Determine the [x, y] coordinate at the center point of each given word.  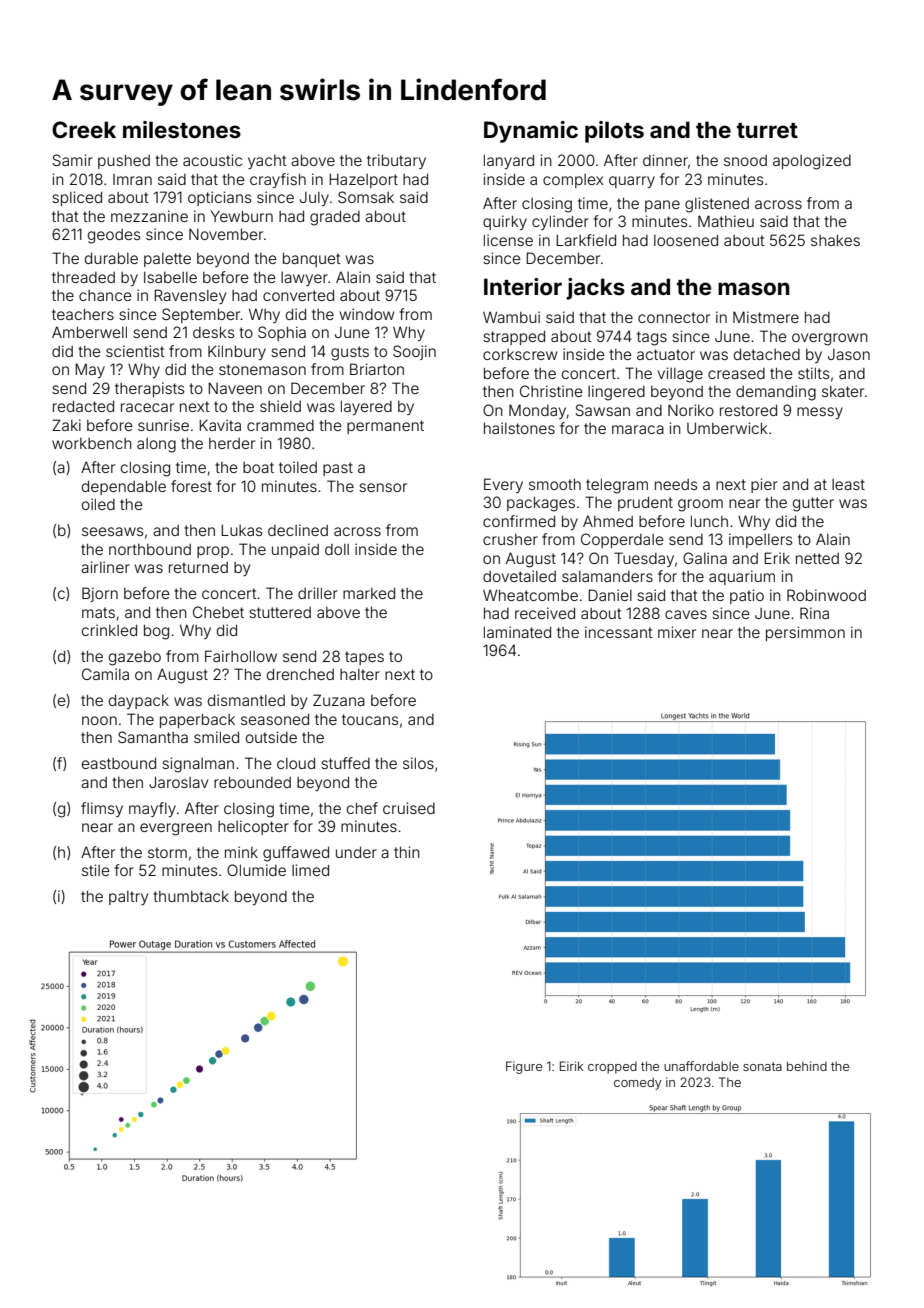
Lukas [241, 530]
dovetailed [519, 576]
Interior [523, 286]
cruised [409, 808]
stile [96, 870]
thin [407, 852]
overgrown [830, 339]
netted [817, 558]
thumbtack [191, 896]
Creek [84, 129]
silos [418, 763]
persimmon [805, 633]
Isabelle [170, 277]
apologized [812, 162]
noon [99, 720]
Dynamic [531, 132]
